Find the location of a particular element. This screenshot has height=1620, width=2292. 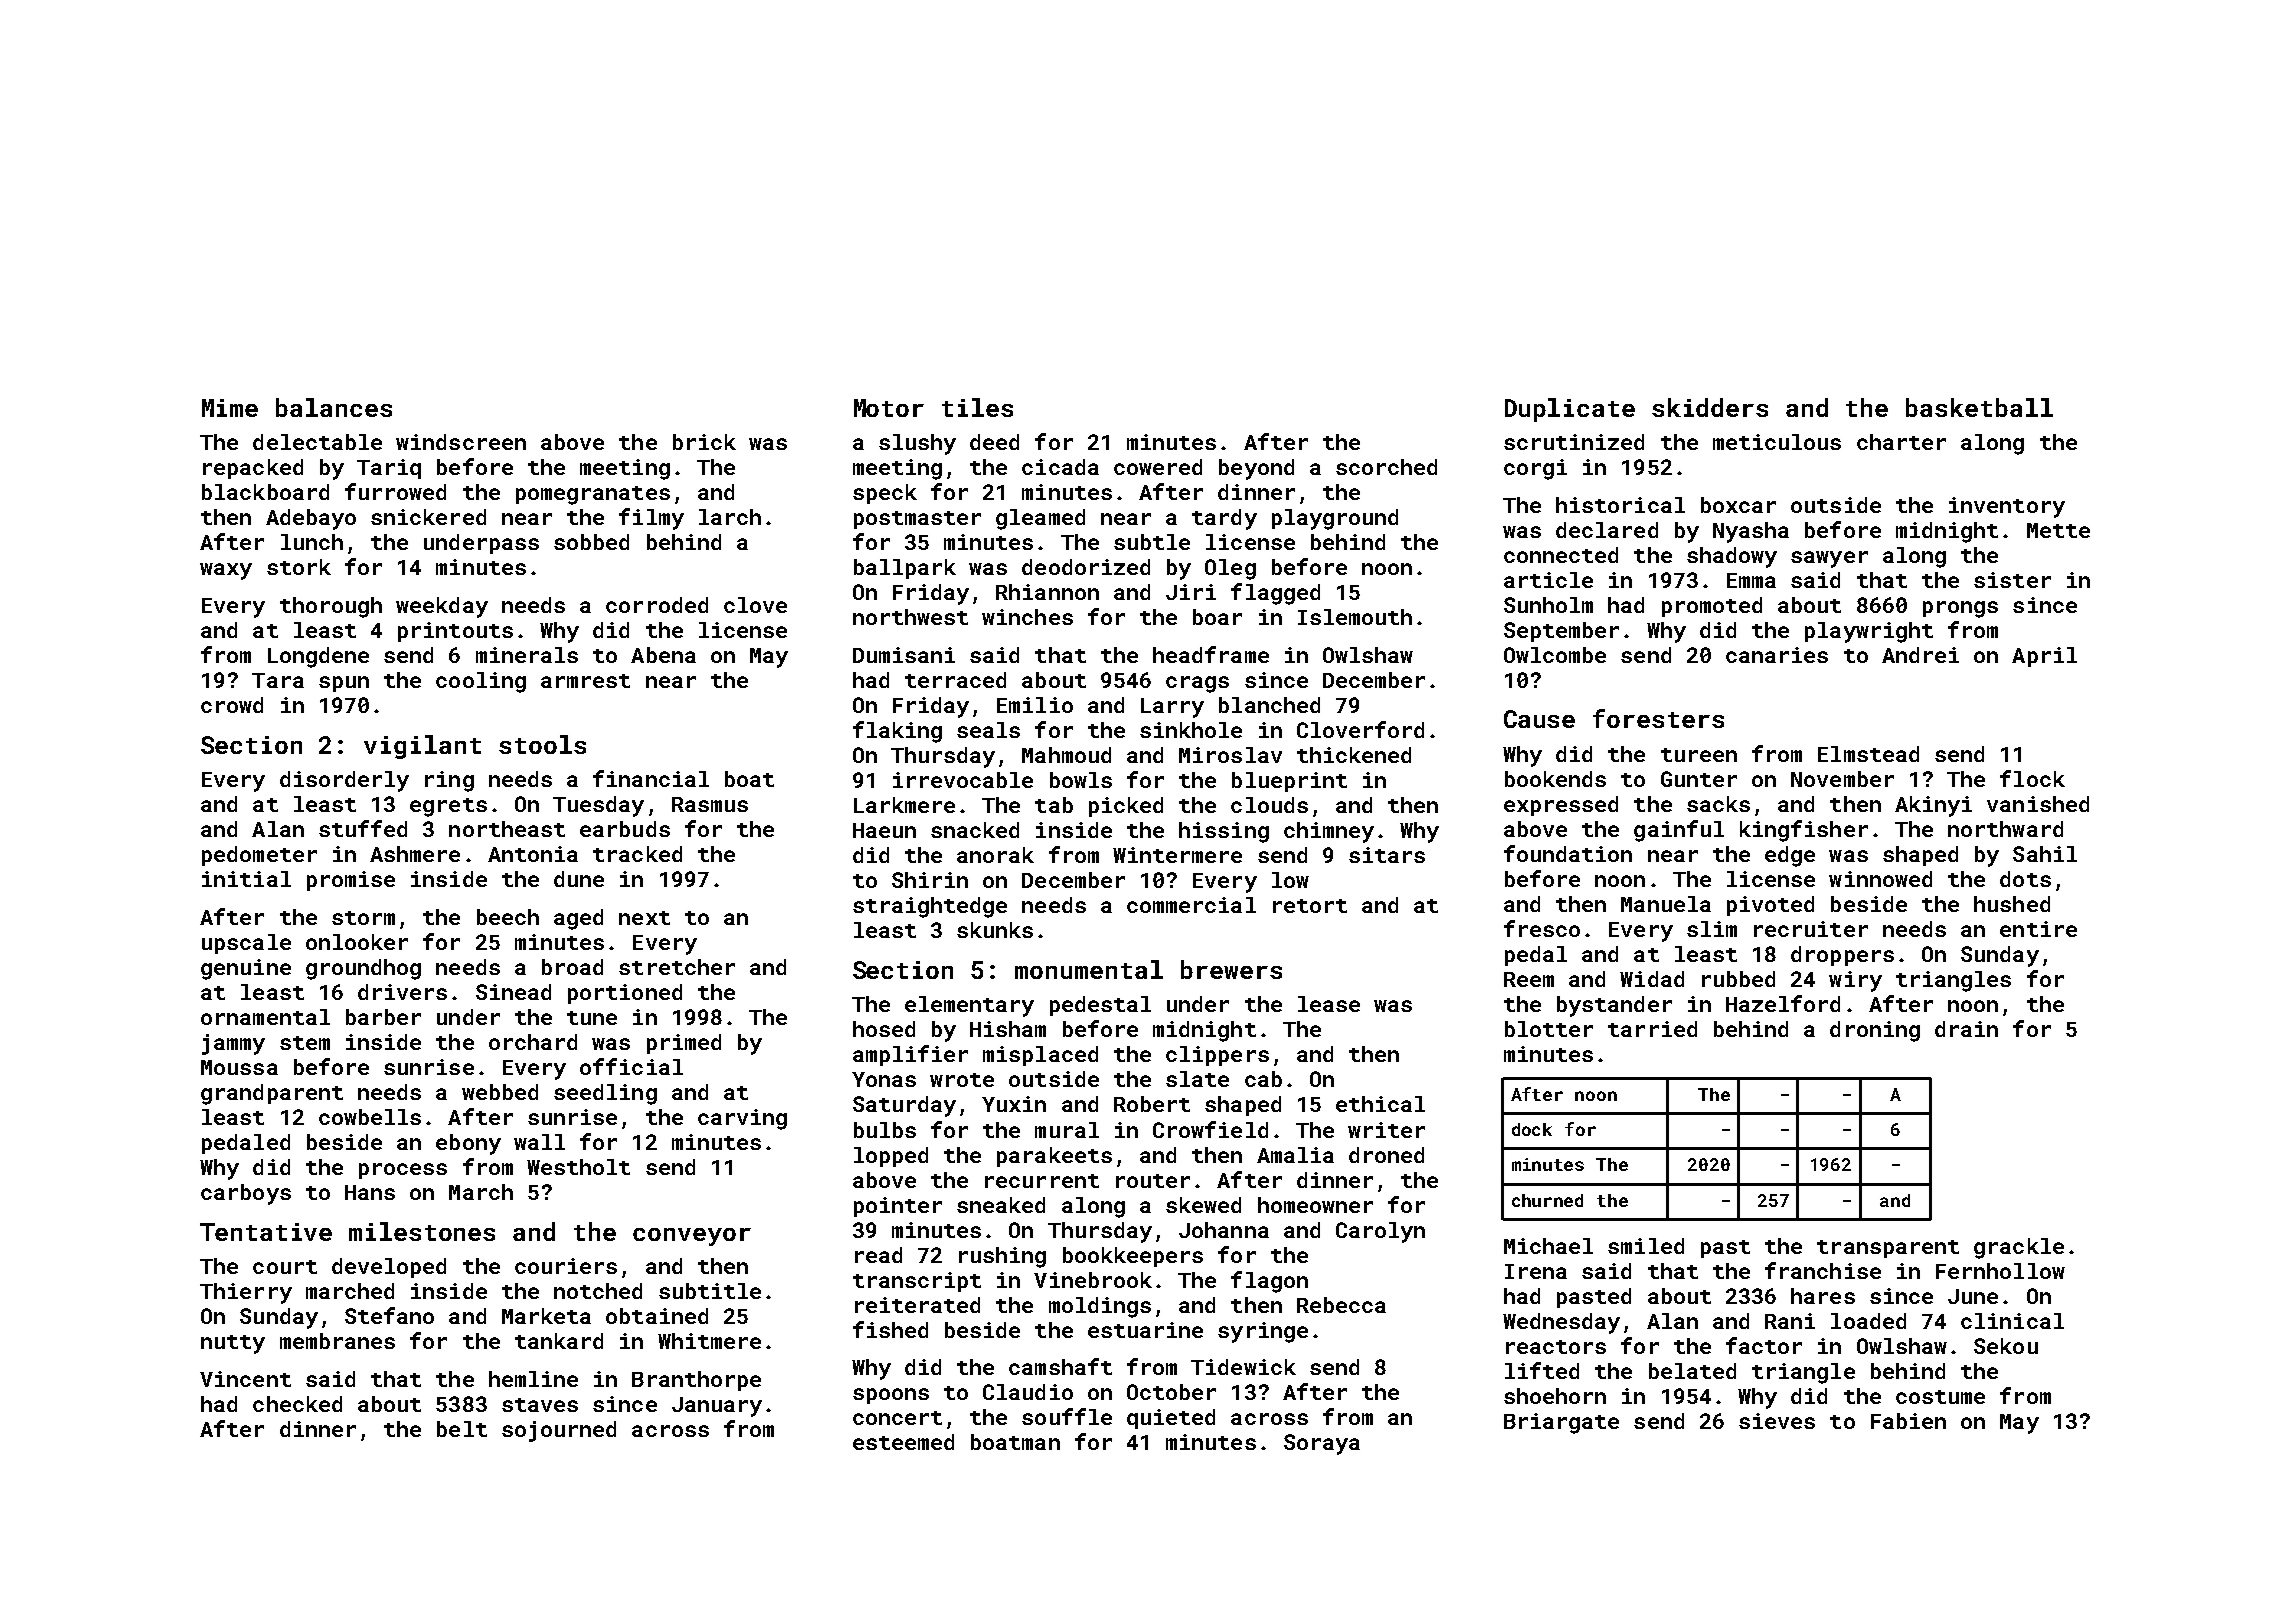

dock is located at coordinates (1532, 1129).
